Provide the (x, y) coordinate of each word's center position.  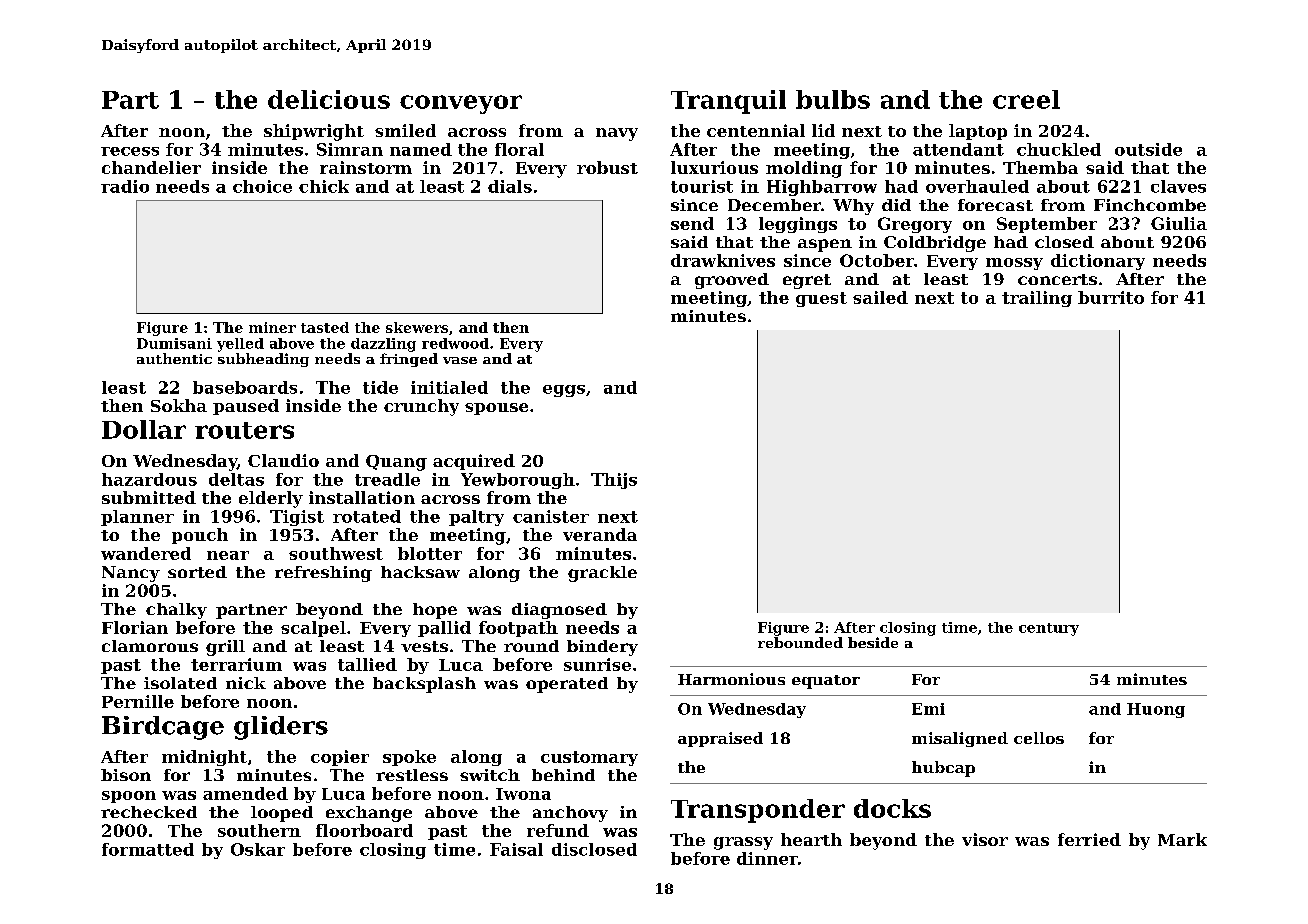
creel (1026, 99)
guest (821, 299)
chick (324, 186)
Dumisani (174, 343)
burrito (1111, 297)
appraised (720, 739)
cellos (1039, 738)
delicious (329, 99)
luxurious (714, 167)
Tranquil (728, 102)
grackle (602, 574)
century (1049, 629)
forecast (995, 205)
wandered (146, 553)
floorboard (364, 830)
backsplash (424, 685)
